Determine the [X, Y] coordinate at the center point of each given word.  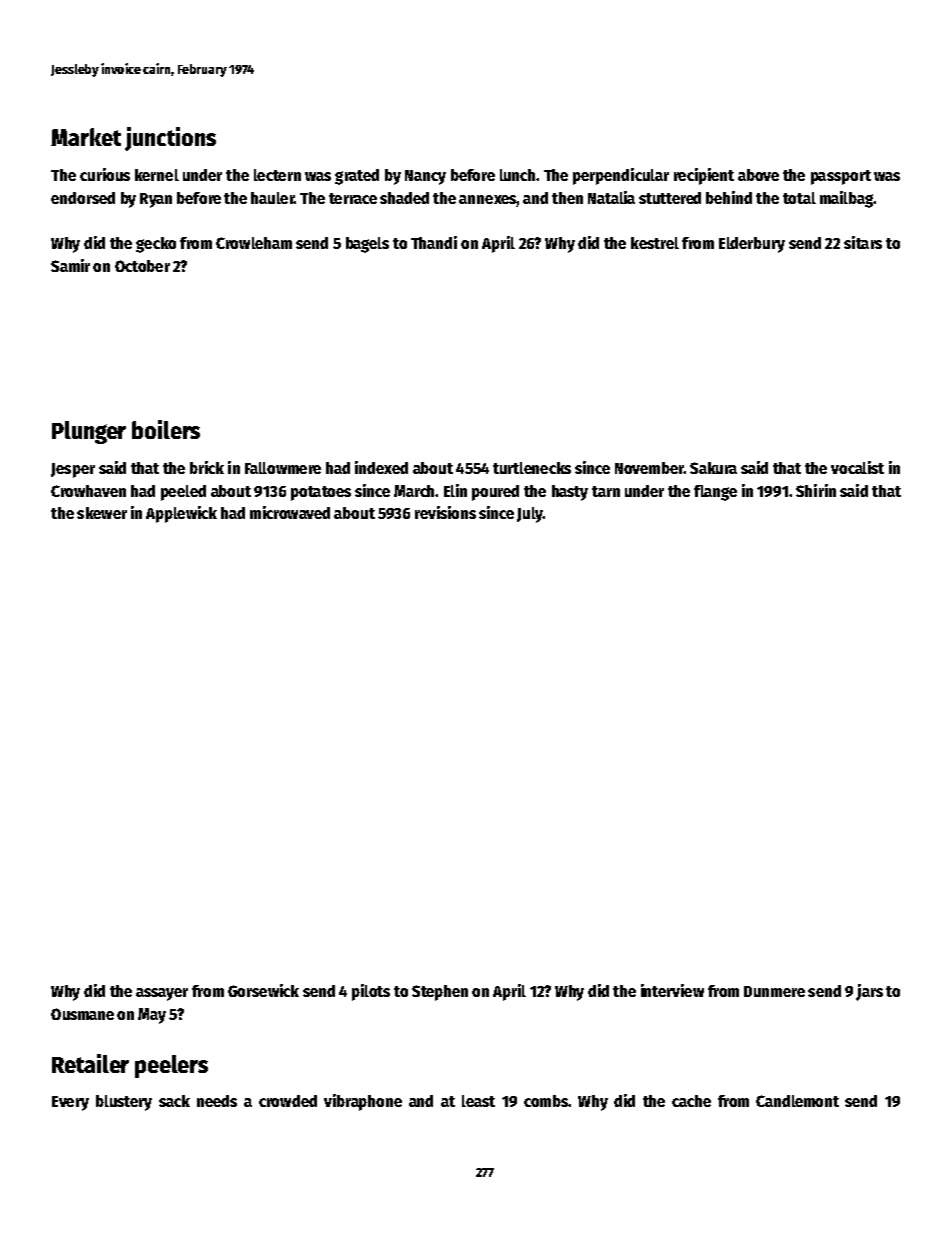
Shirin [816, 490]
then [567, 198]
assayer [162, 994]
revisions [445, 512]
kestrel [655, 243]
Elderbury [752, 245]
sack [174, 1101]
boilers [166, 429]
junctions [170, 139]
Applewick [181, 514]
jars [869, 992]
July [530, 515]
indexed [381, 467]
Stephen [440, 993]
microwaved [290, 512]
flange [715, 493]
